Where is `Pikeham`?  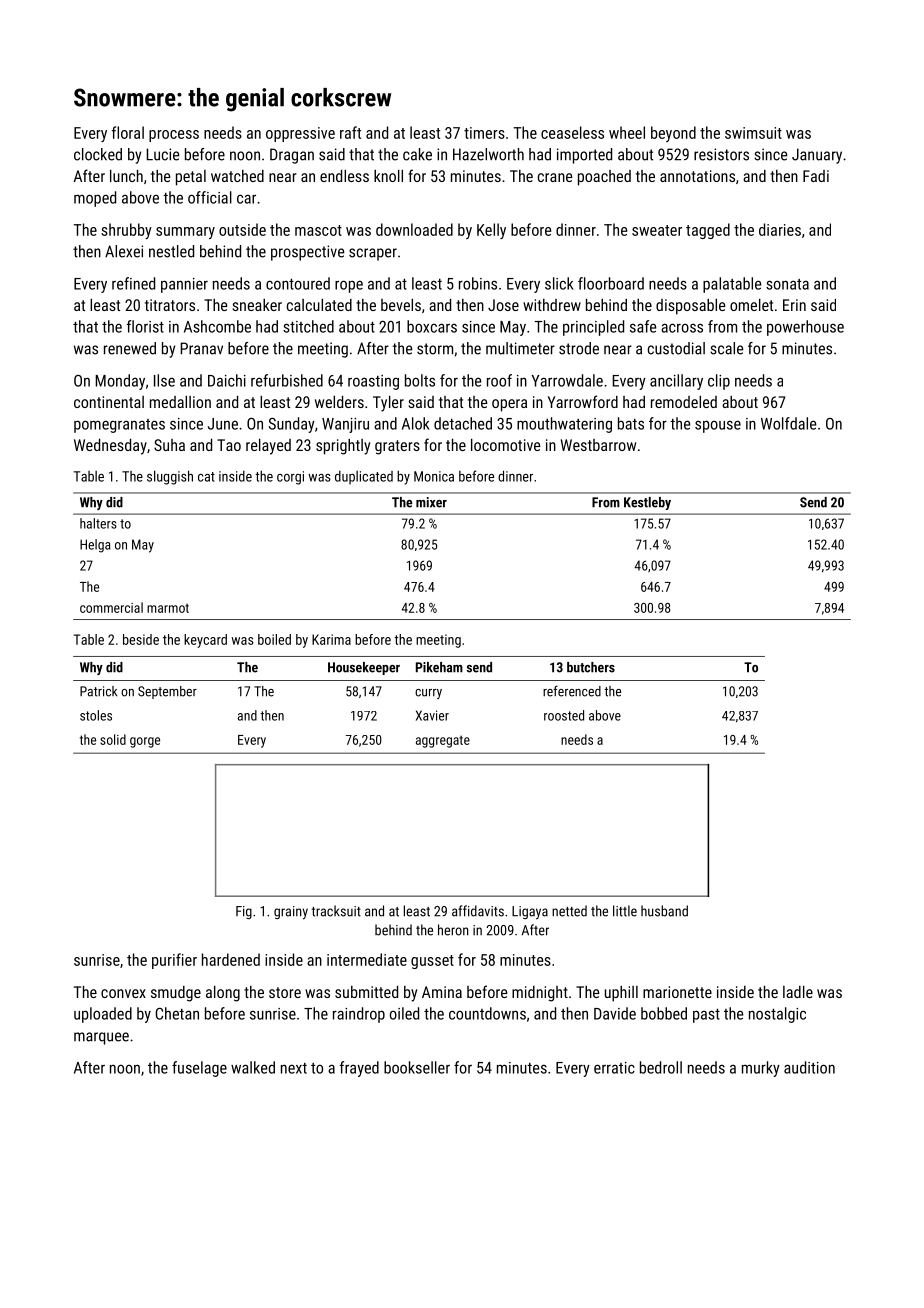 Pikeham is located at coordinates (439, 667).
